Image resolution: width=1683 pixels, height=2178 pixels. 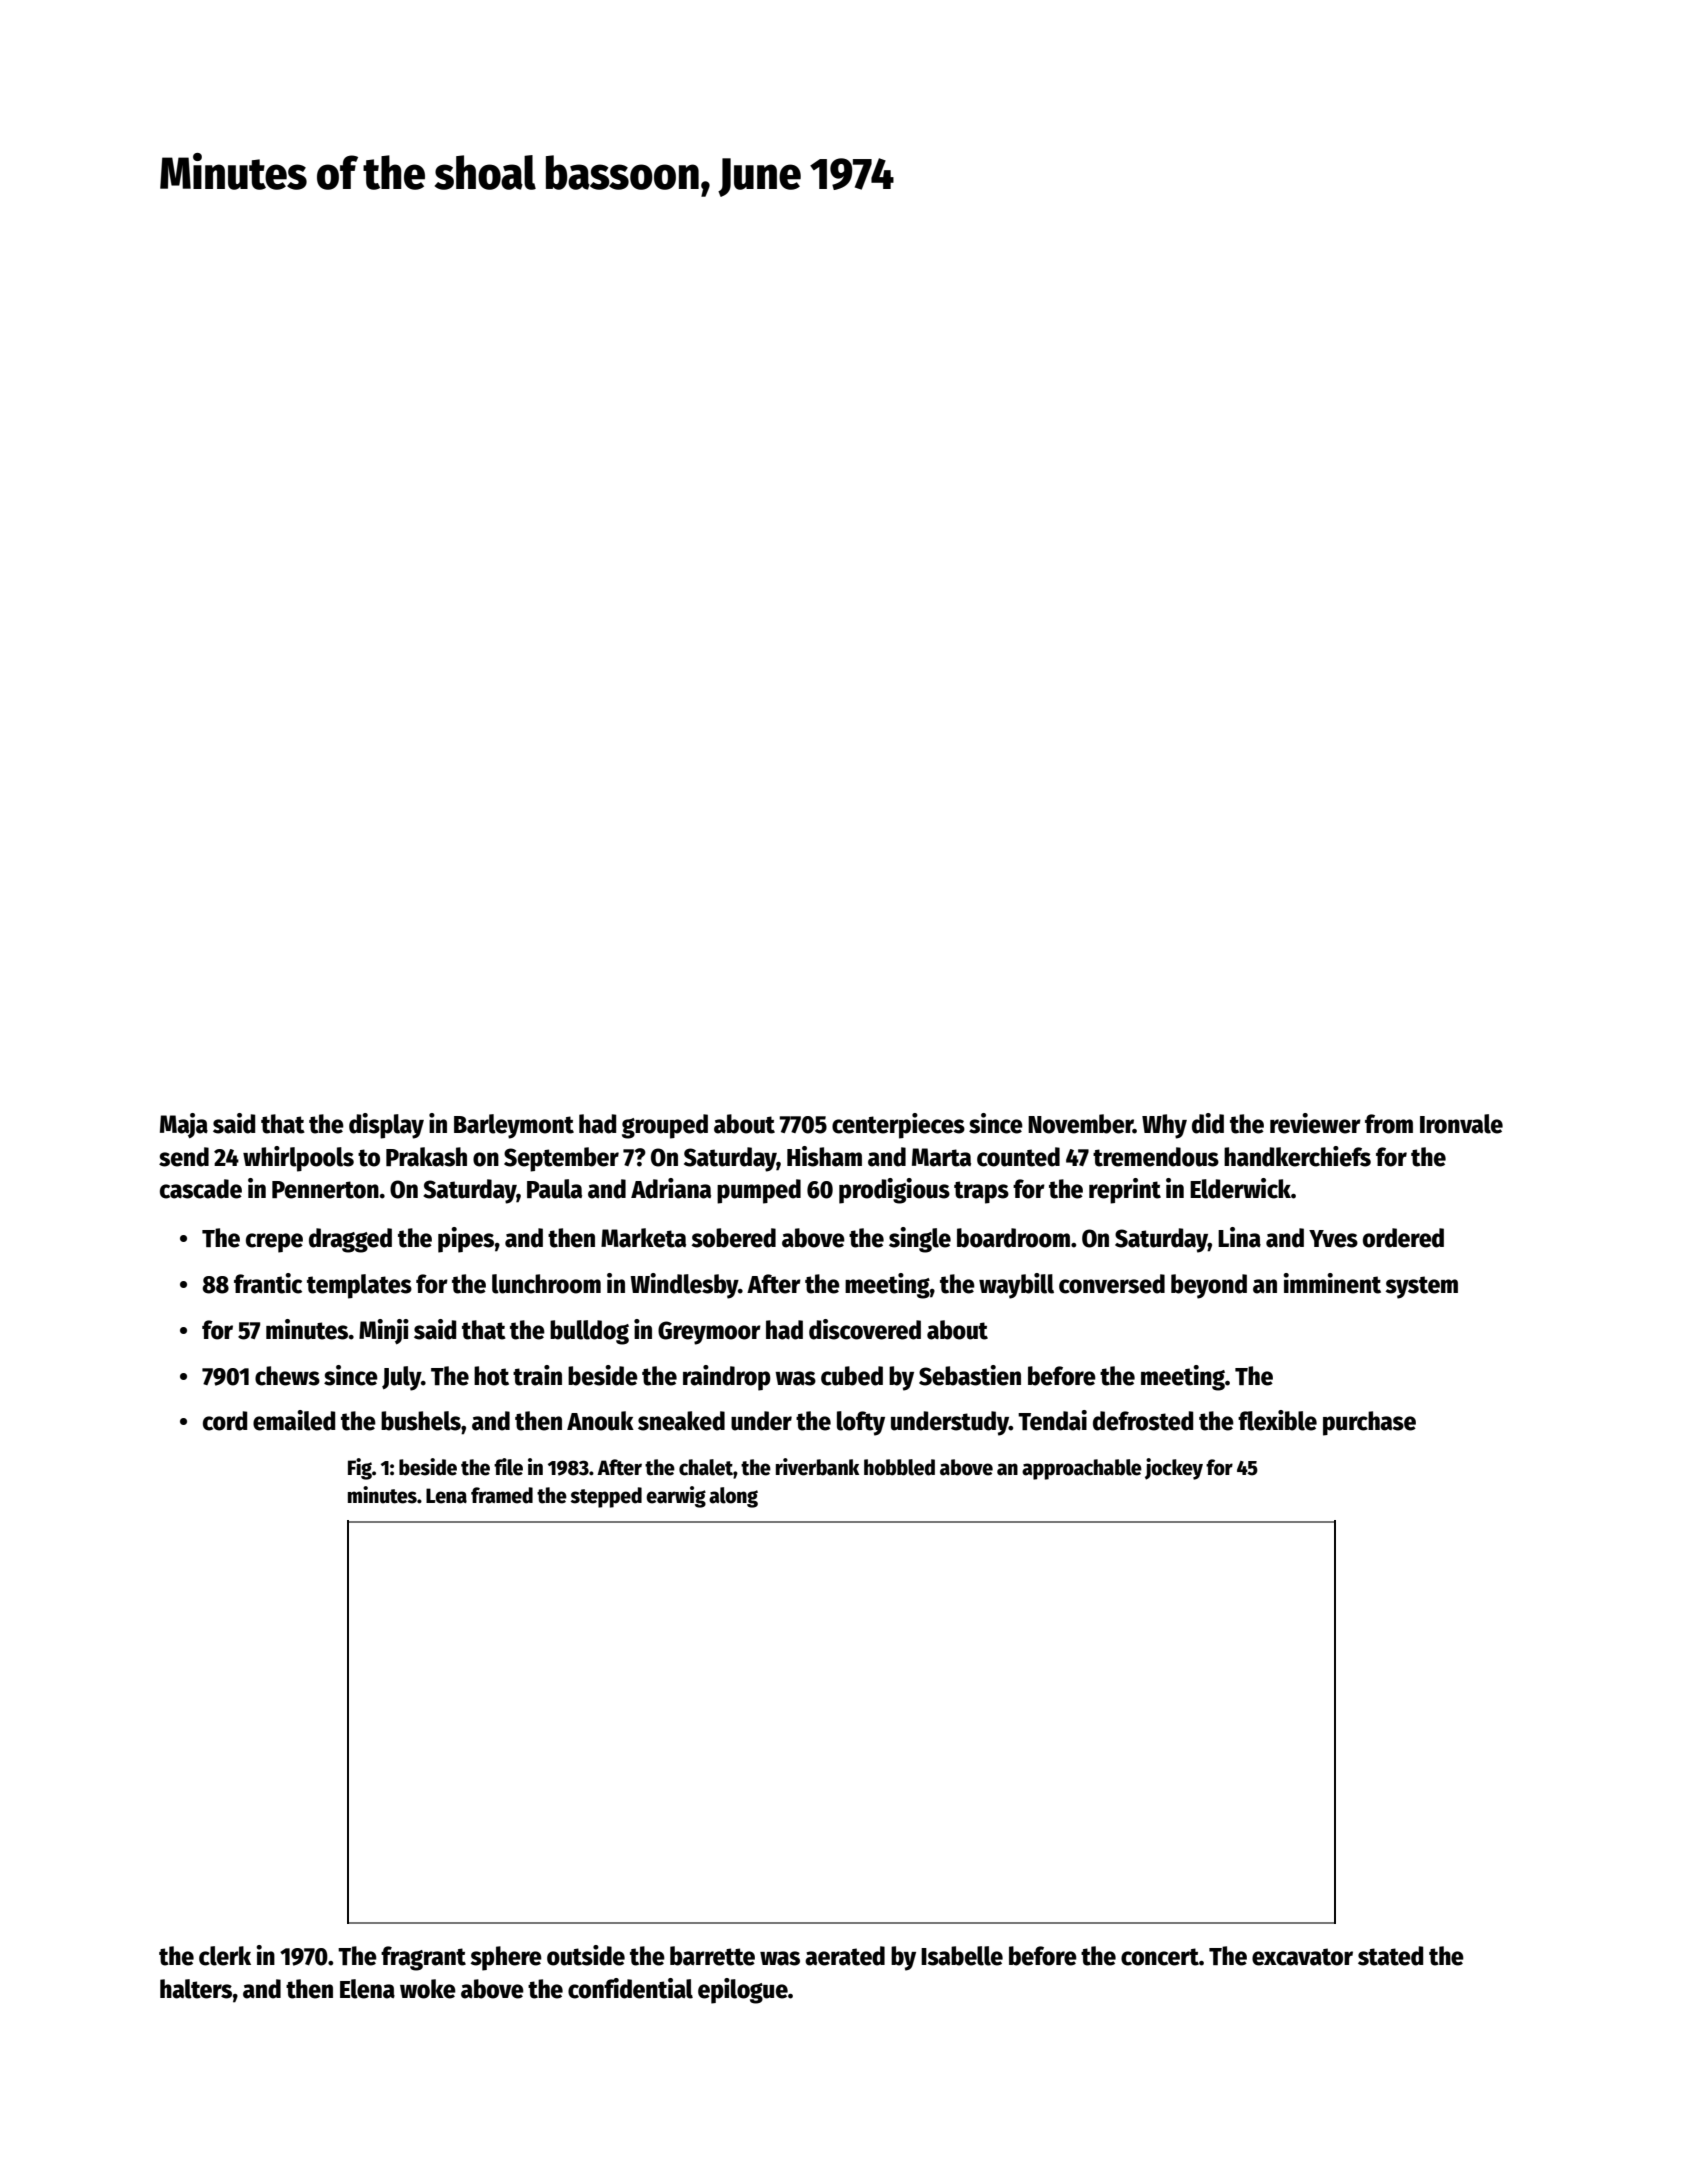 What do you see at coordinates (360, 1469) in the document?
I see `Fig` at bounding box center [360, 1469].
